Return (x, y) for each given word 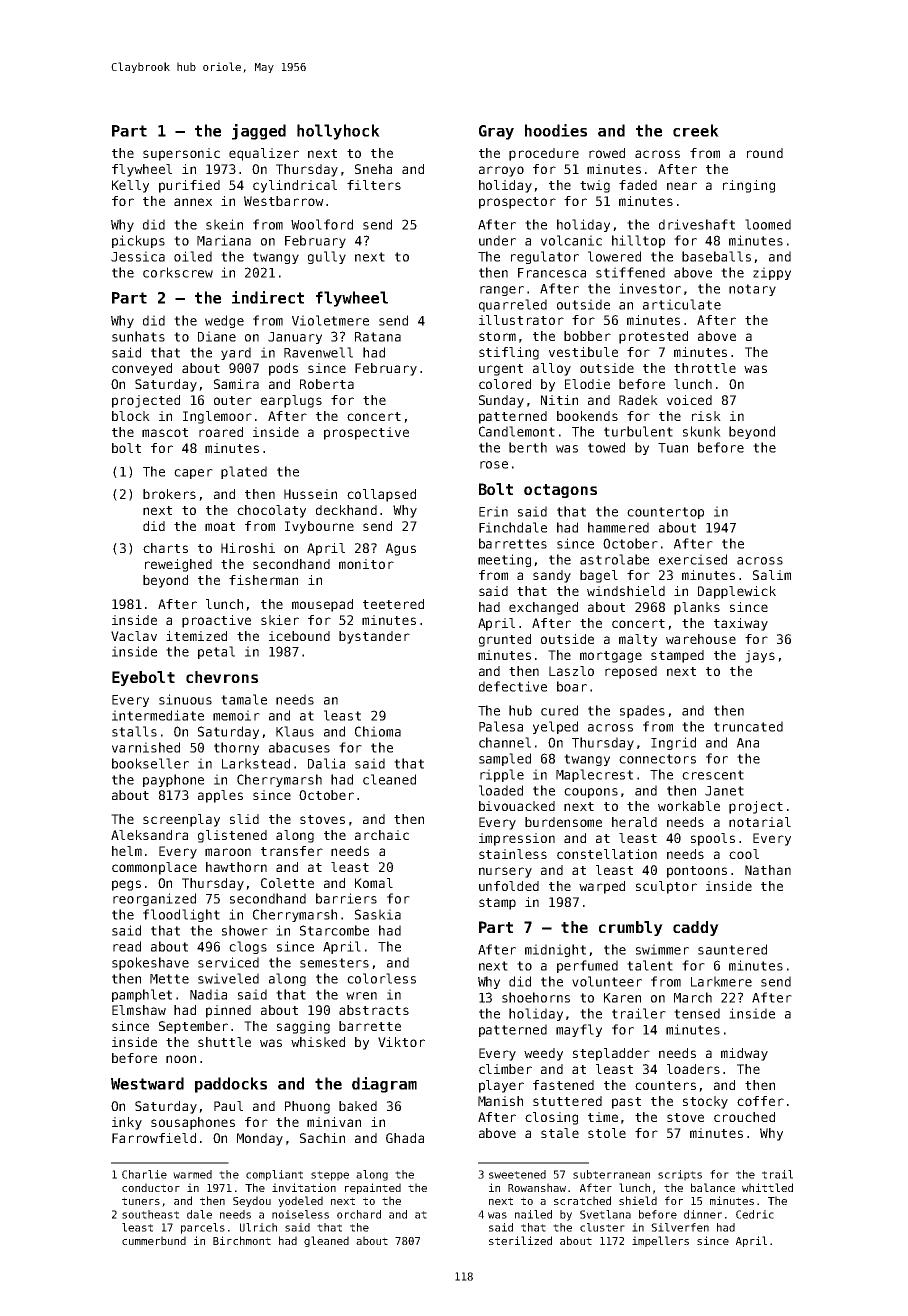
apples (220, 796)
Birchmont (242, 1240)
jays (760, 656)
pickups (138, 241)
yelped (555, 727)
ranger (502, 291)
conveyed (142, 369)
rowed (607, 153)
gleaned (326, 1241)
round (765, 153)
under (497, 240)
